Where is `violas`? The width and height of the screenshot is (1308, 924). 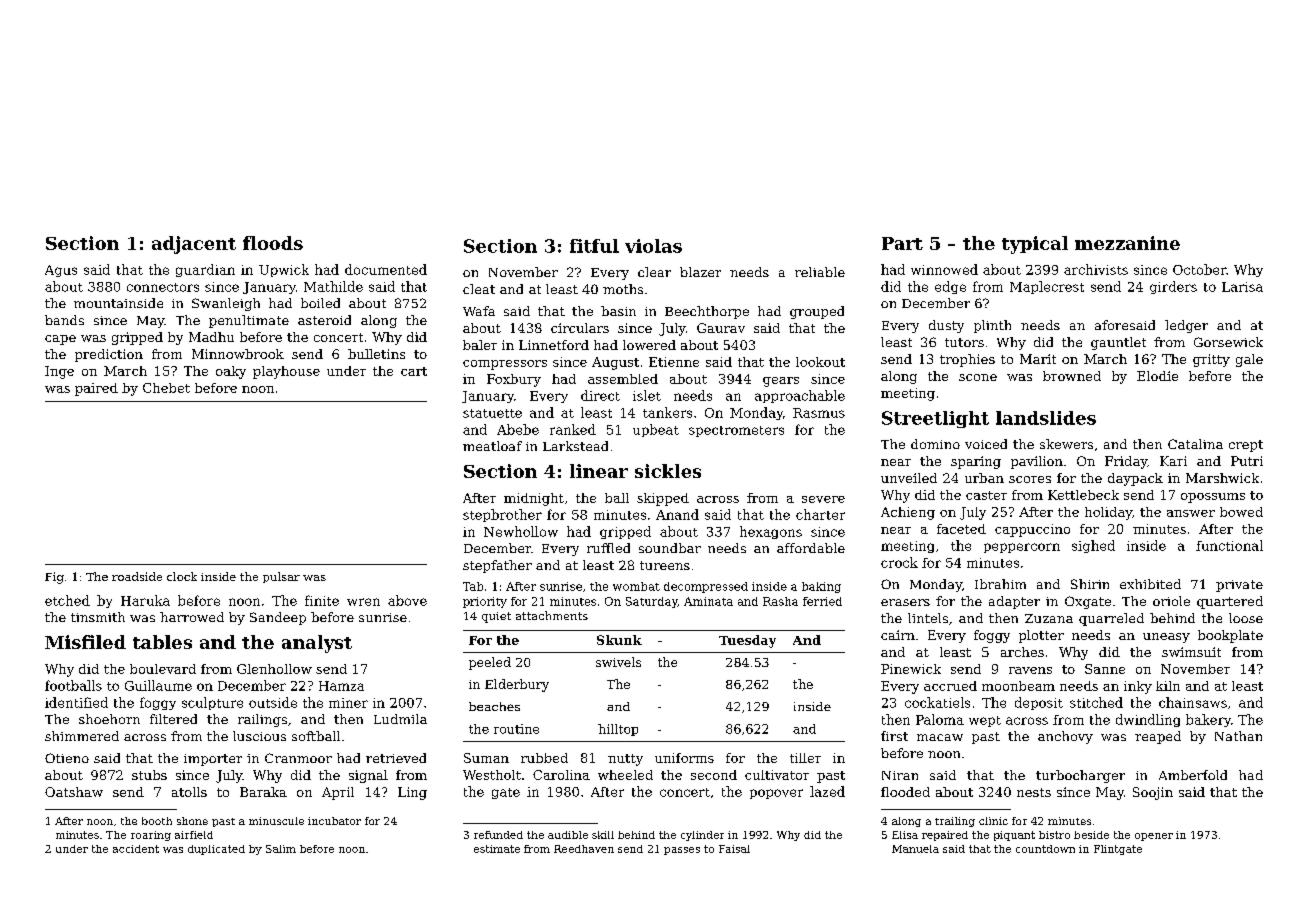
violas is located at coordinates (653, 246).
